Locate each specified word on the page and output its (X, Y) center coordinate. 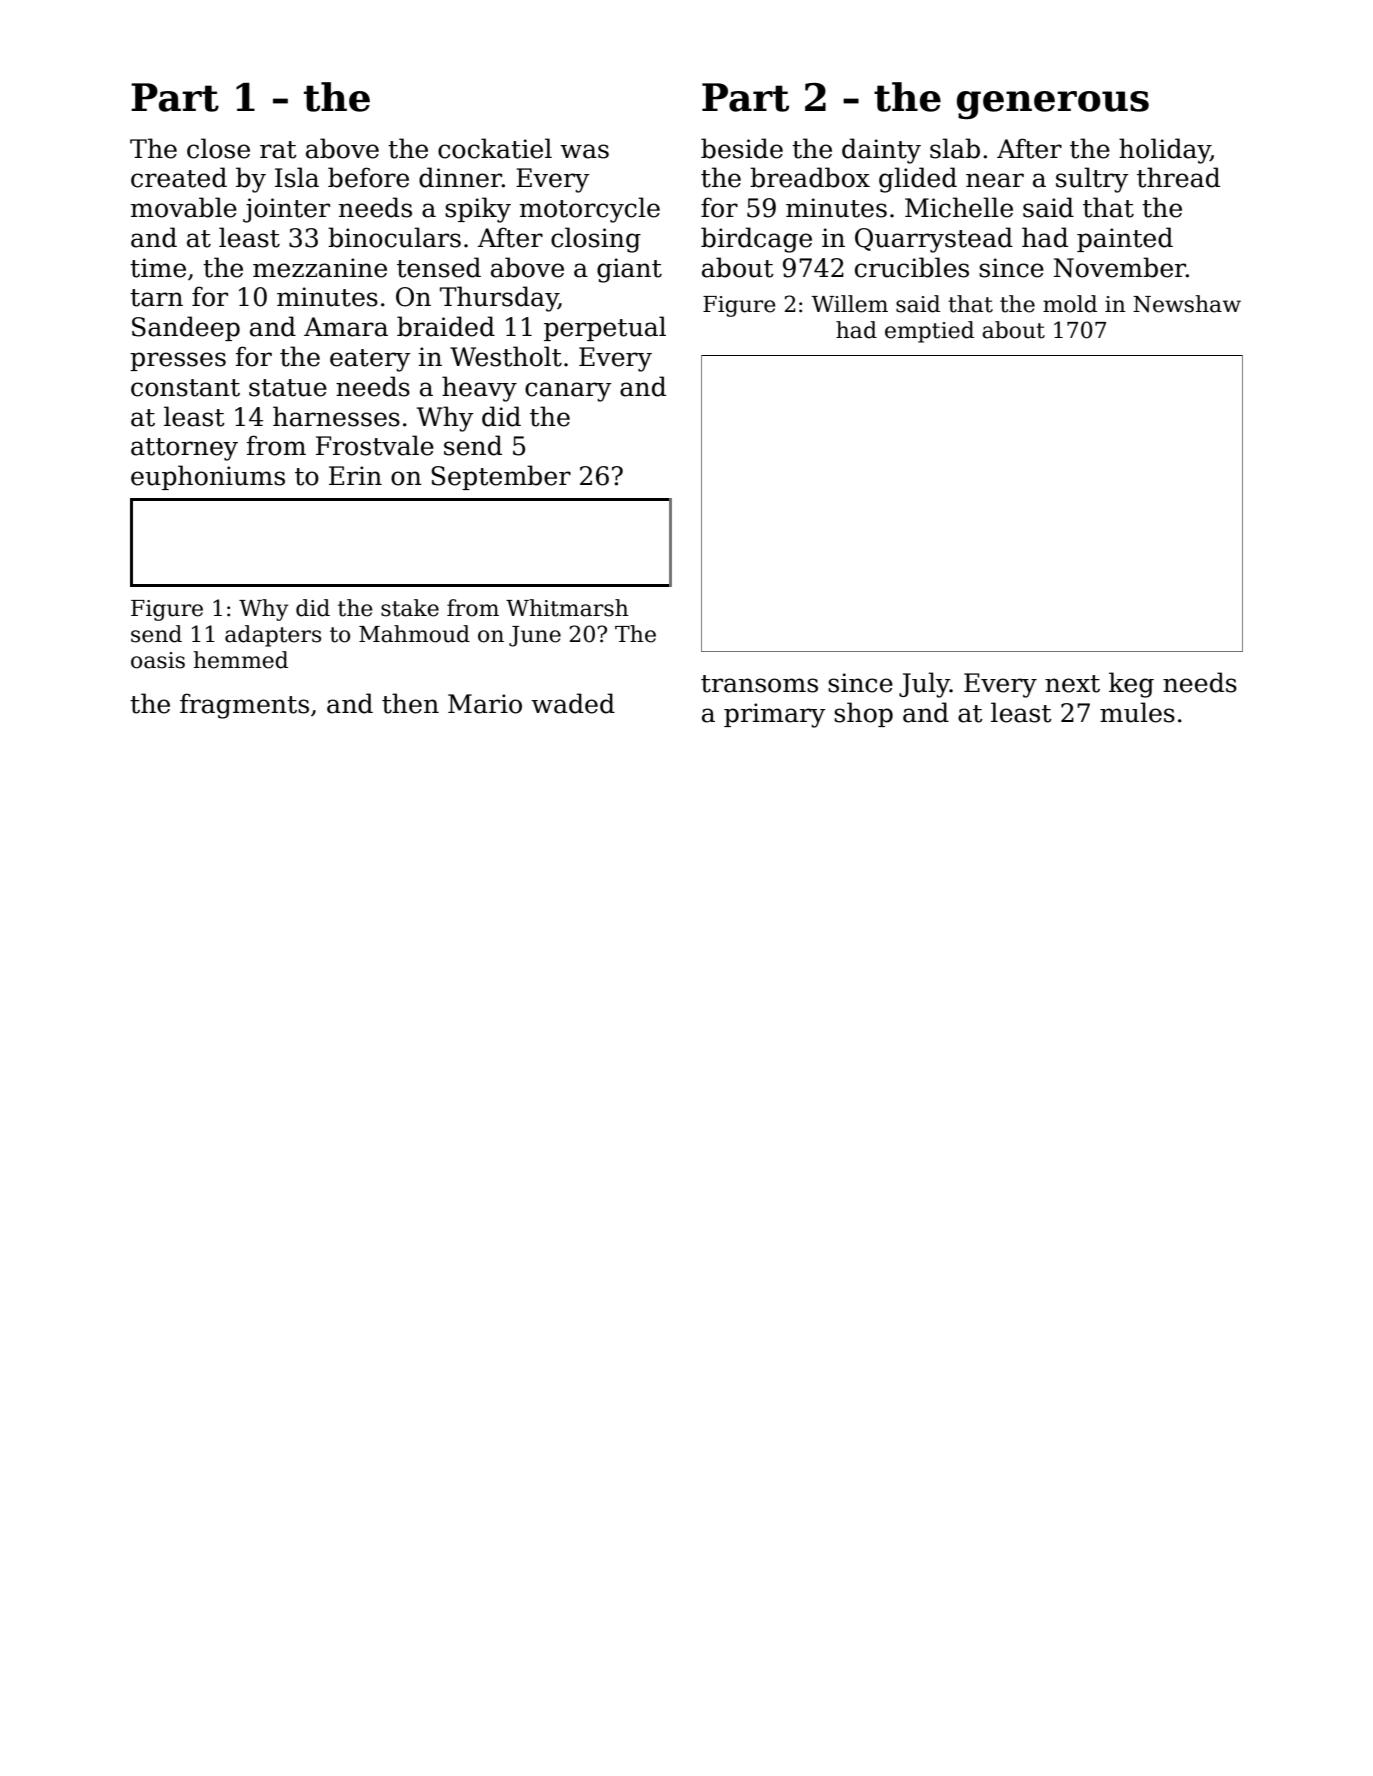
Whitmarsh (567, 608)
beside (742, 148)
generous (1053, 105)
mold (1070, 304)
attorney (184, 449)
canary (568, 392)
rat (278, 150)
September (501, 477)
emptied (929, 332)
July (924, 685)
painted (1125, 239)
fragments (244, 706)
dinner (460, 177)
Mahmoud (414, 634)
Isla (297, 177)
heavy (479, 389)
